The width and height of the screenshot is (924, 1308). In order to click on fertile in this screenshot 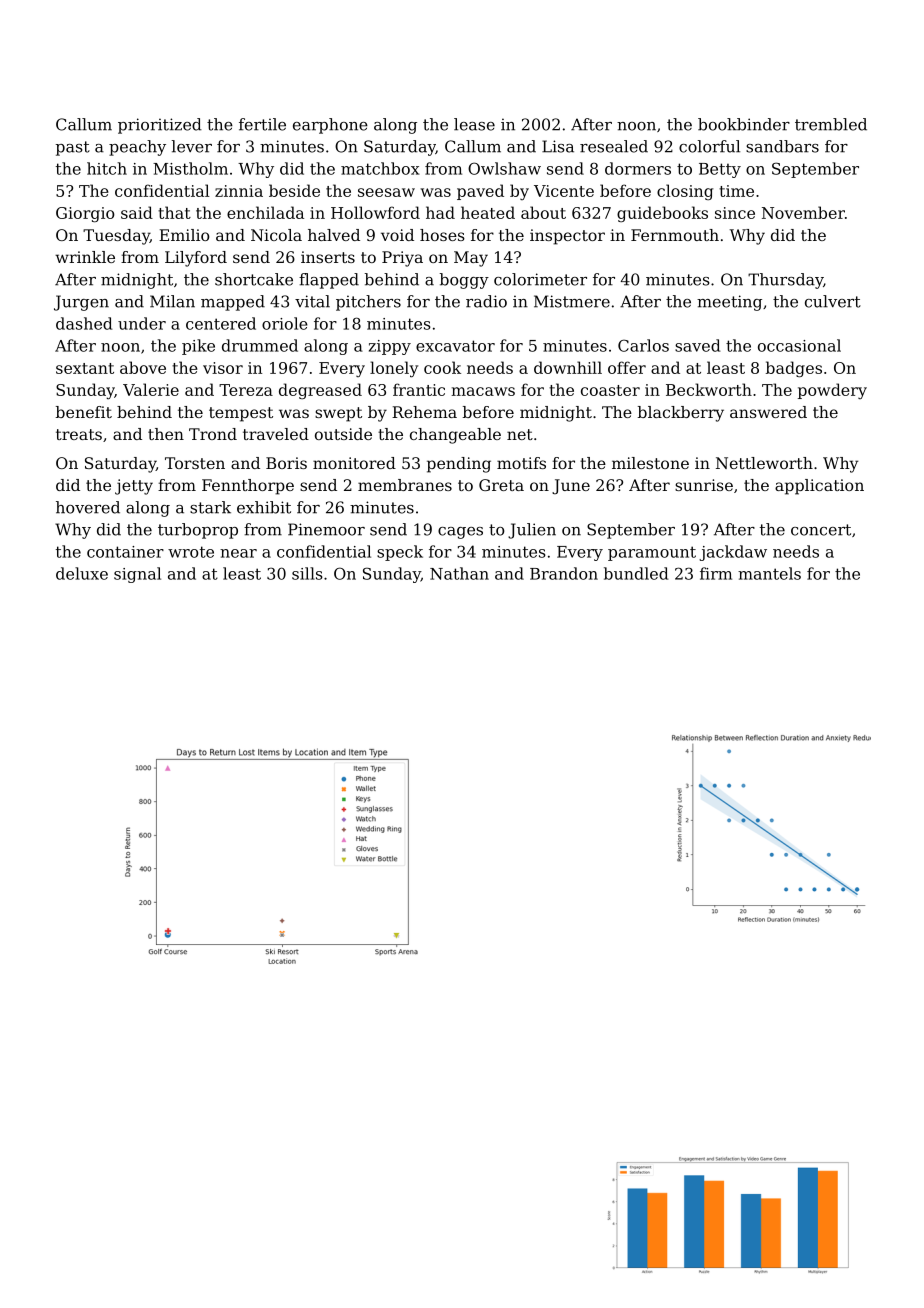, I will do `click(262, 124)`.
